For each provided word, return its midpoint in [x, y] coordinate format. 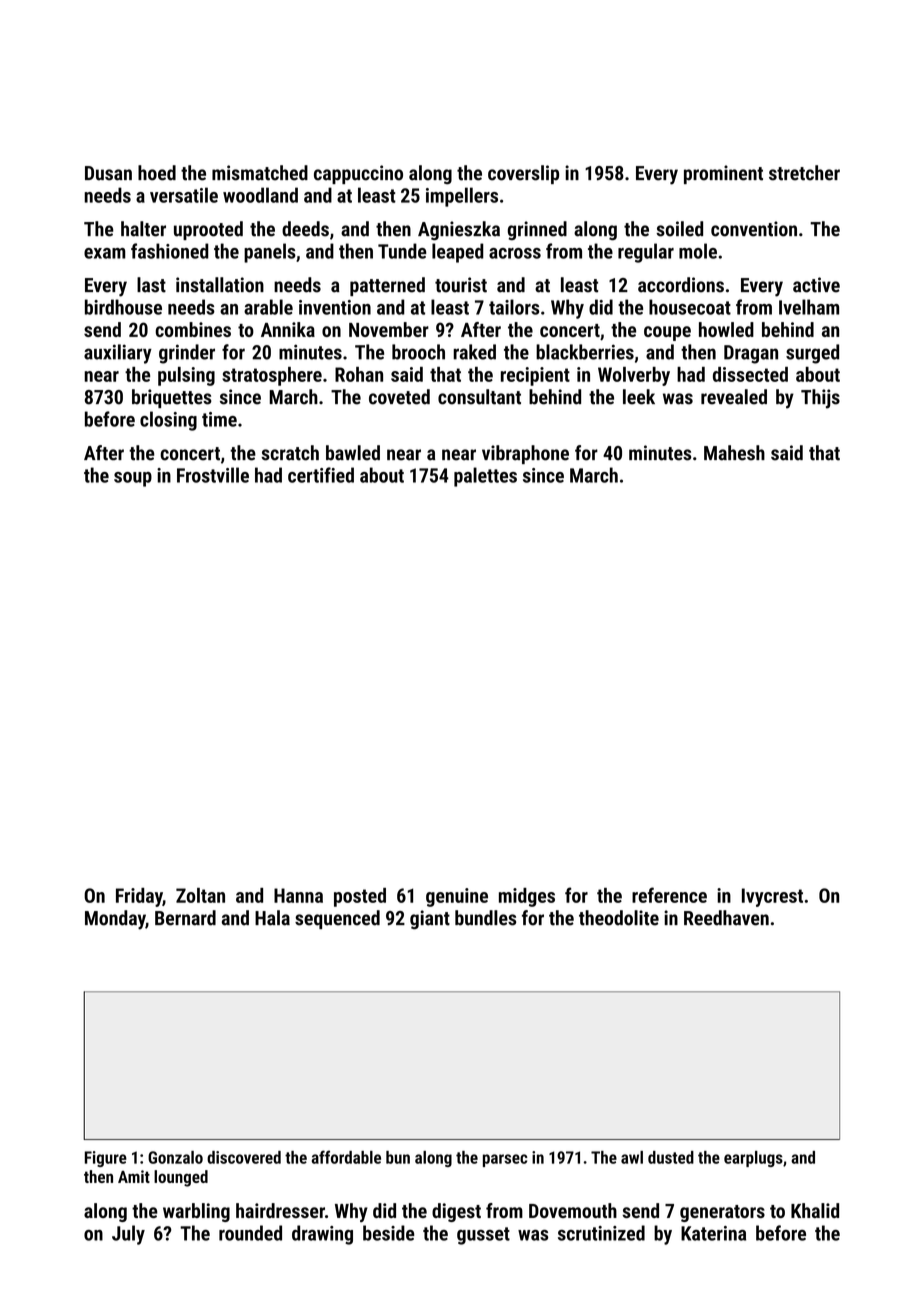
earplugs [753, 1159]
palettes [485, 477]
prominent [723, 174]
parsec [505, 1160]
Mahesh [734, 453]
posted [360, 897]
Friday [139, 897]
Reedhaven [726, 918]
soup [133, 479]
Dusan [108, 173]
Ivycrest [772, 897]
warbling [196, 1212]
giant [430, 919]
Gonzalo [175, 1157]
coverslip [523, 174]
